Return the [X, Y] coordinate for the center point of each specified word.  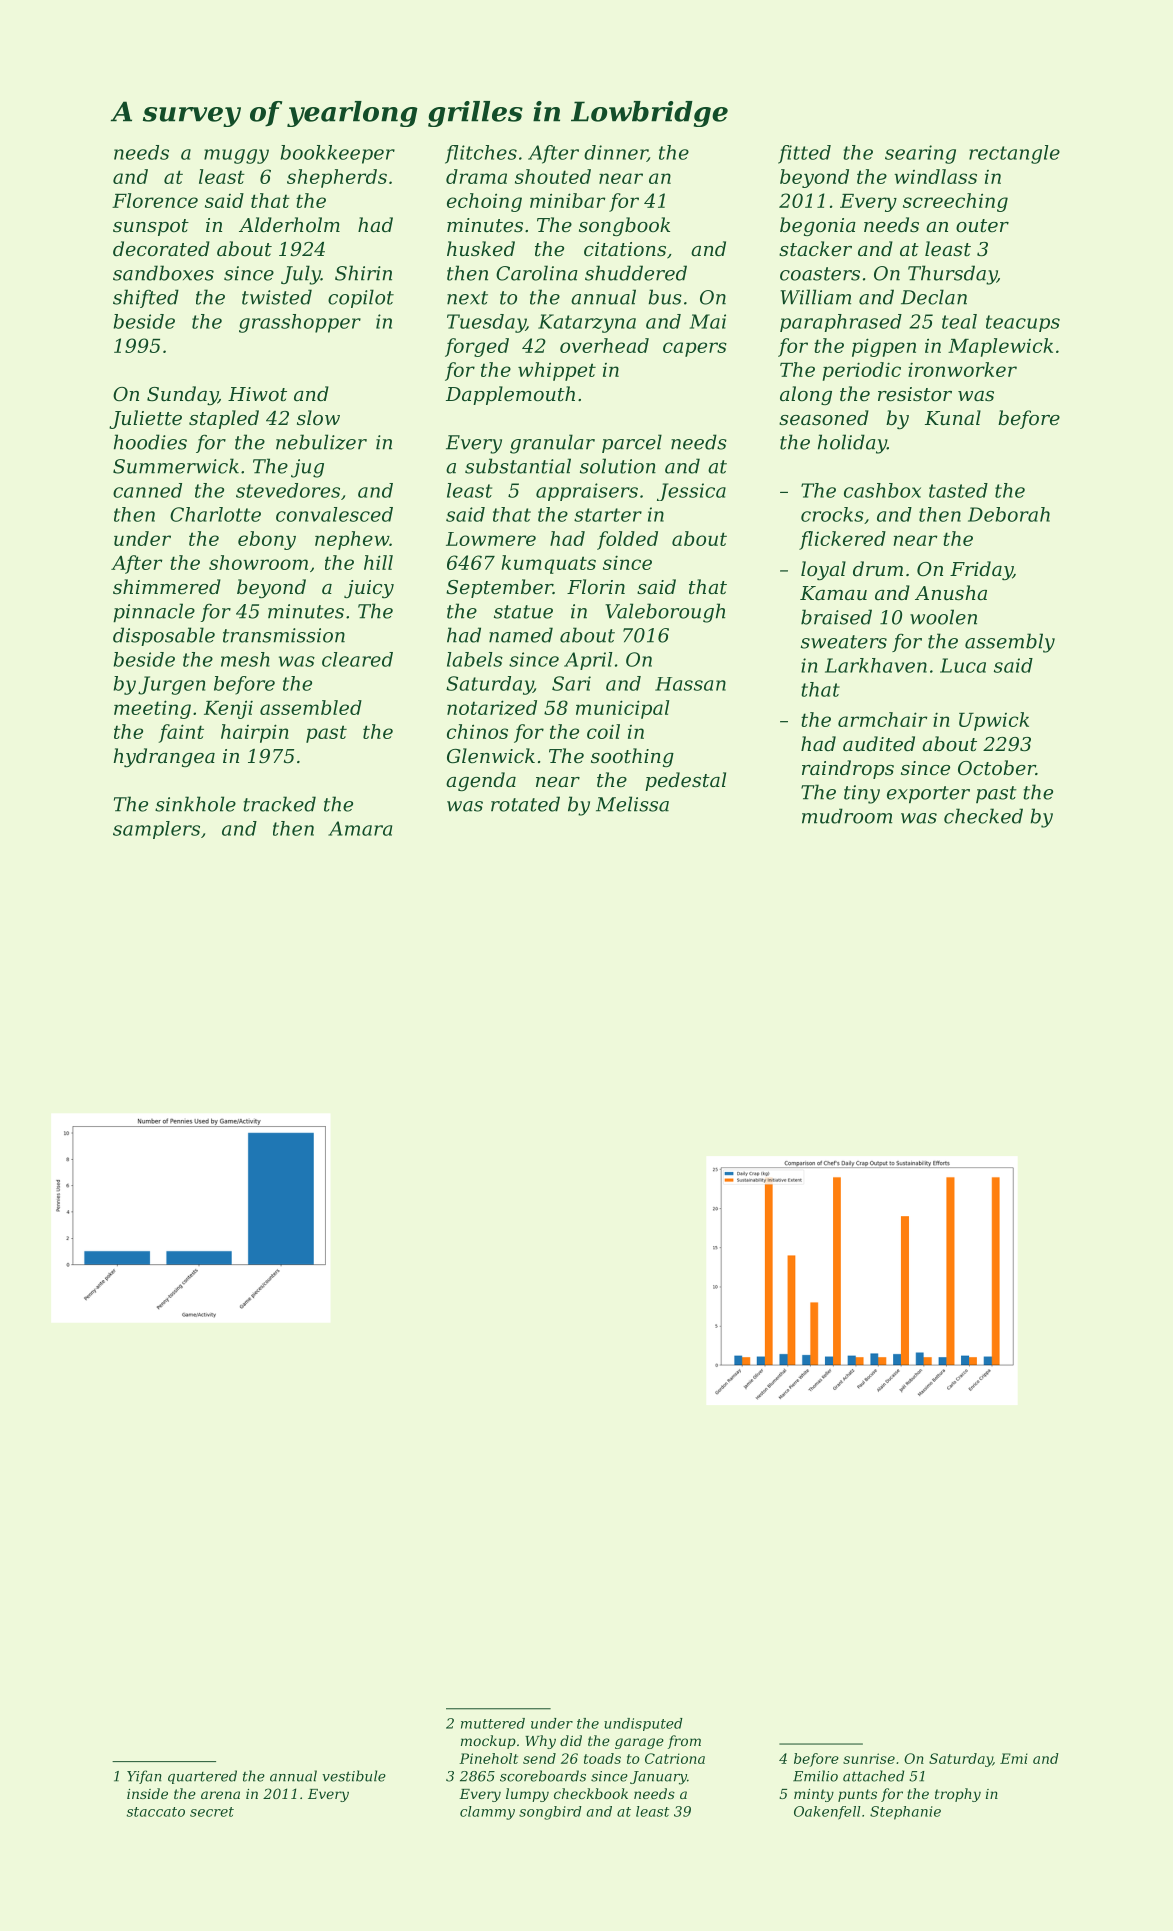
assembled [311, 707]
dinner [615, 153]
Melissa [632, 804]
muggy [236, 156]
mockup [488, 1742]
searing [920, 154]
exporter [928, 794]
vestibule [354, 1776]
